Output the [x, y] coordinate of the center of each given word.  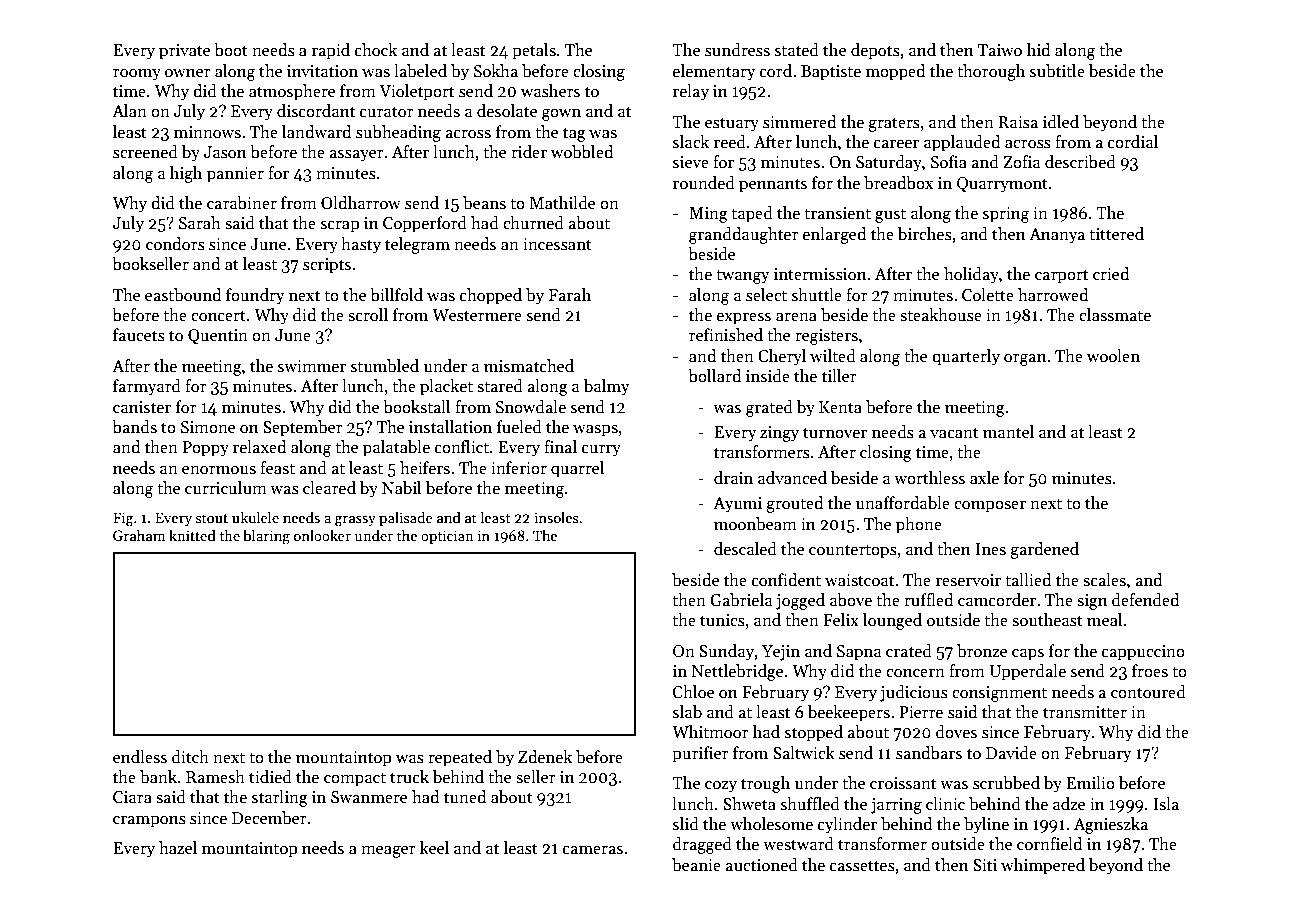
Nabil [401, 488]
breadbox [898, 183]
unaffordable [903, 503]
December [269, 818]
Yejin [781, 653]
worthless [929, 478]
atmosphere [292, 92]
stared [500, 386]
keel [434, 847]
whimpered [1043, 866]
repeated [460, 758]
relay [691, 92]
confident [786, 580]
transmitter [1085, 712]
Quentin [218, 337]
